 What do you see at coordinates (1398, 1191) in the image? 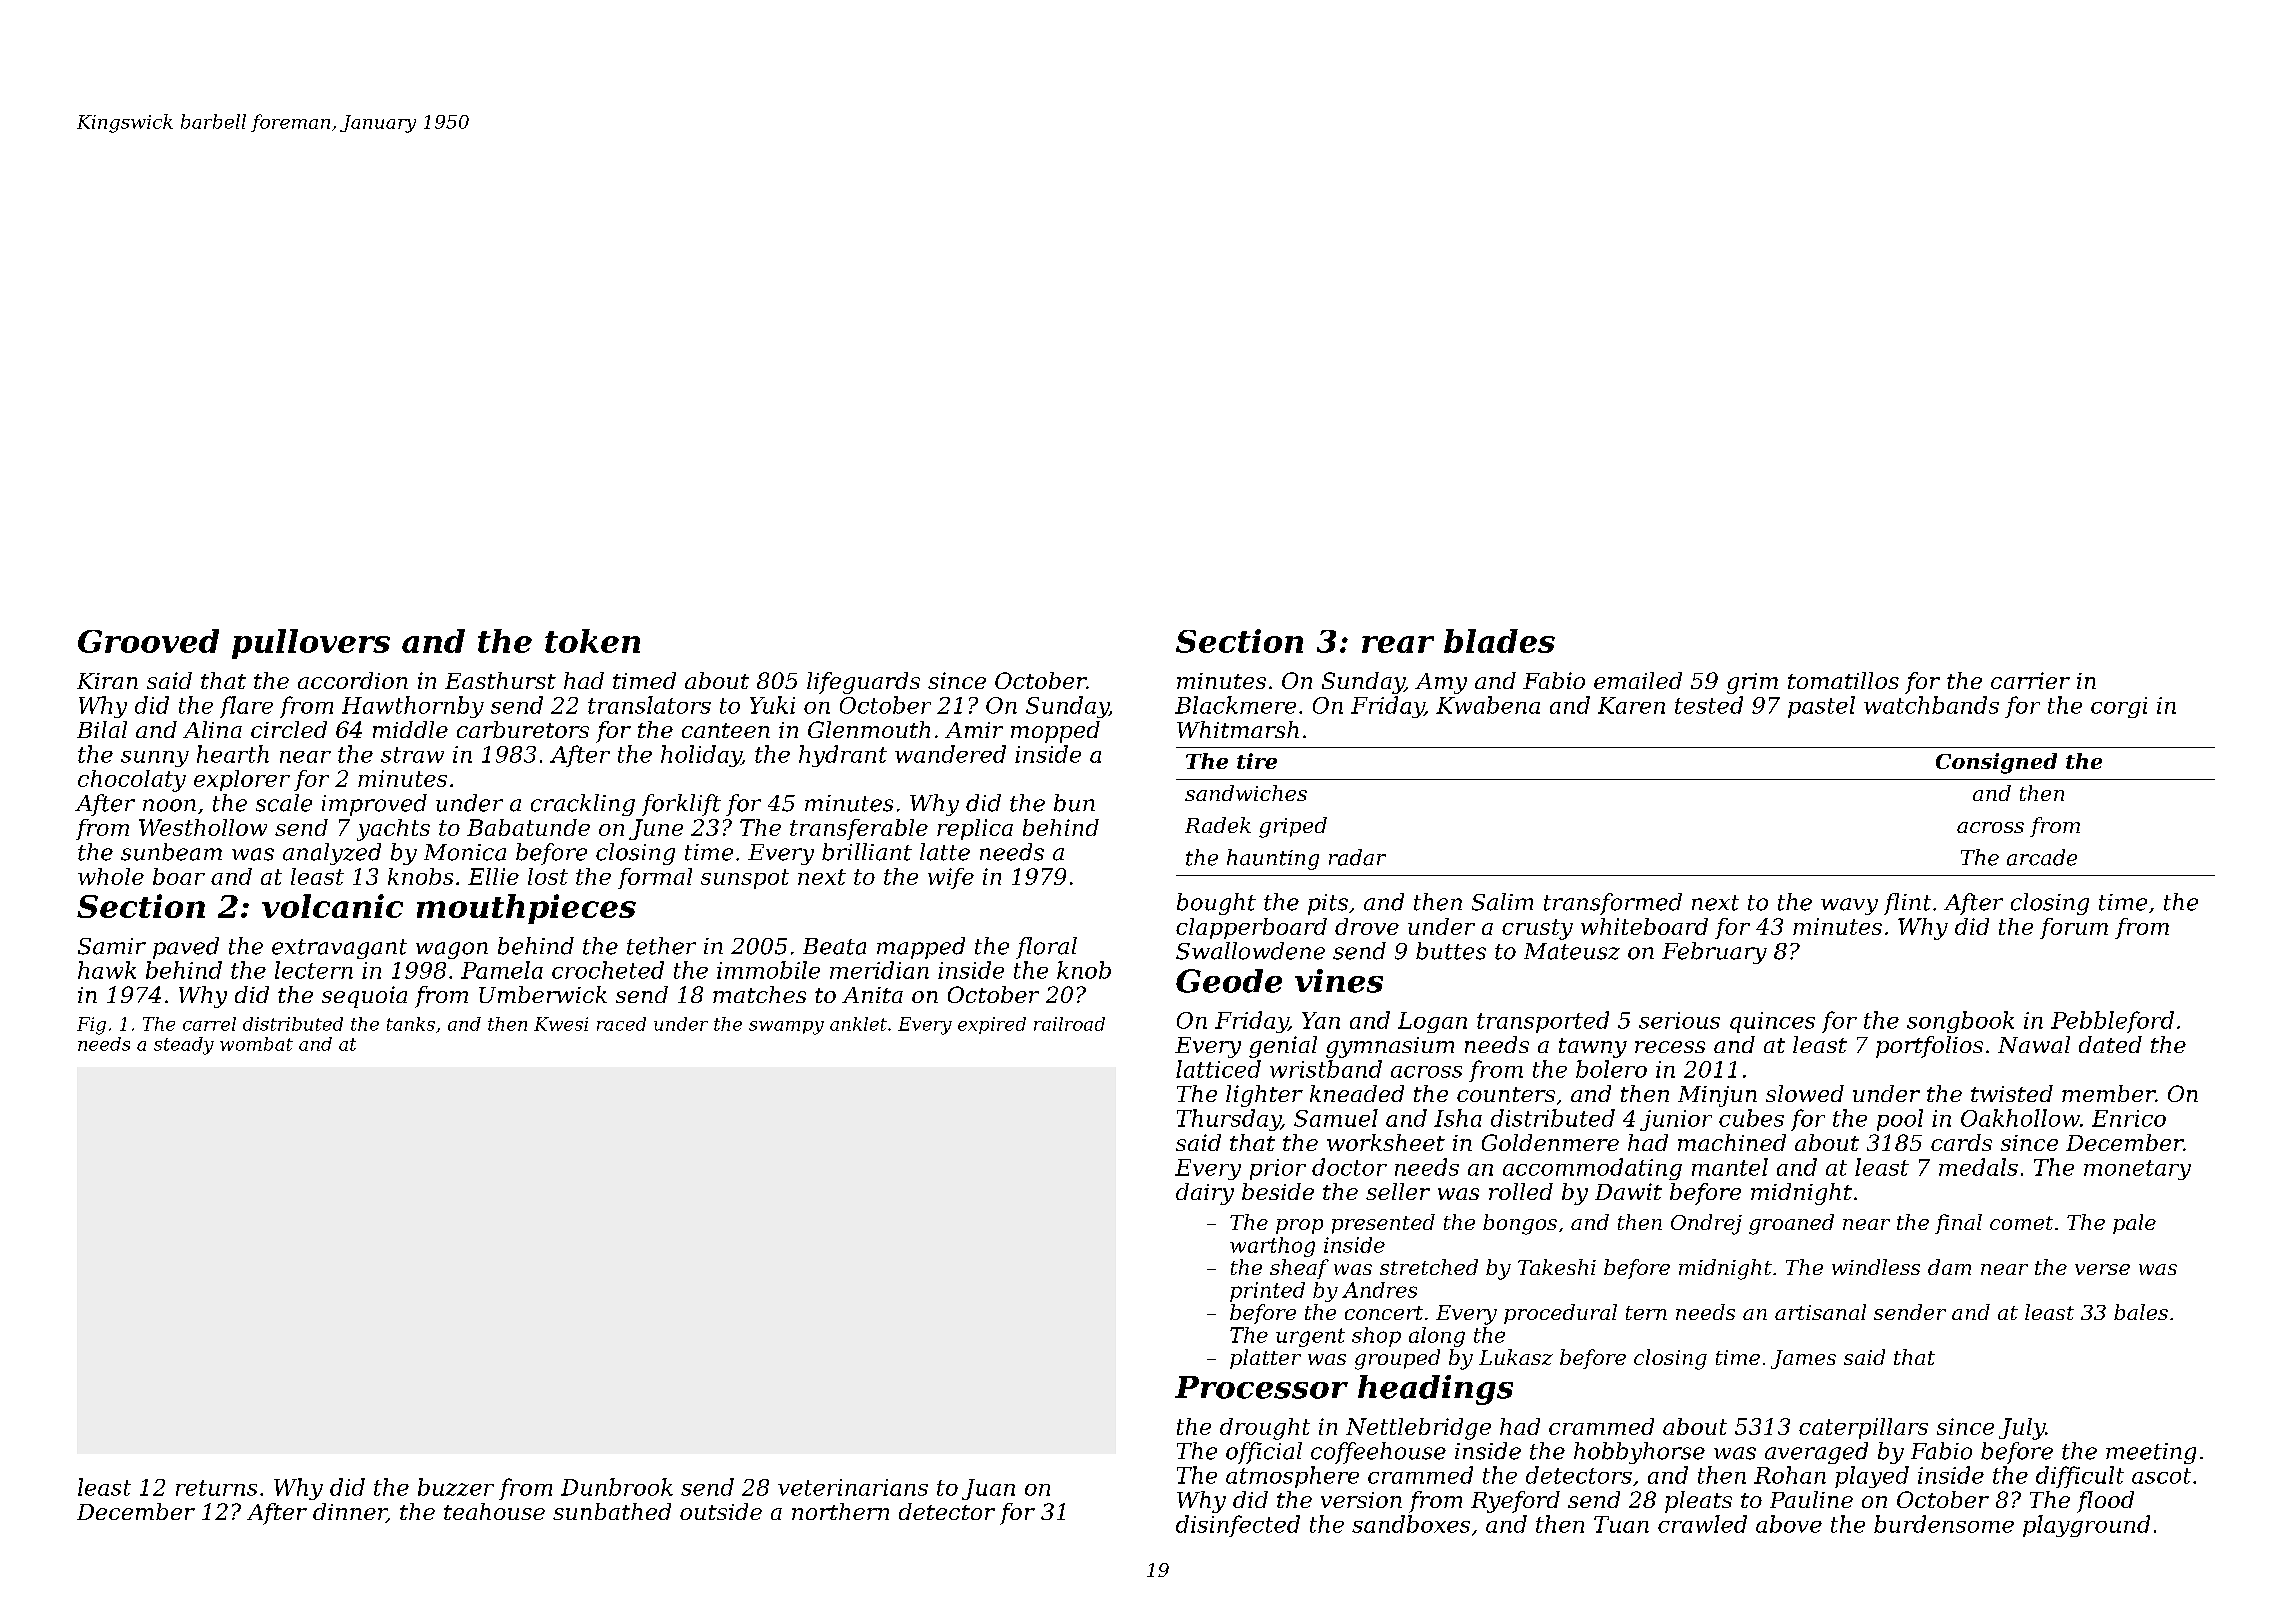
I see `seller` at bounding box center [1398, 1191].
